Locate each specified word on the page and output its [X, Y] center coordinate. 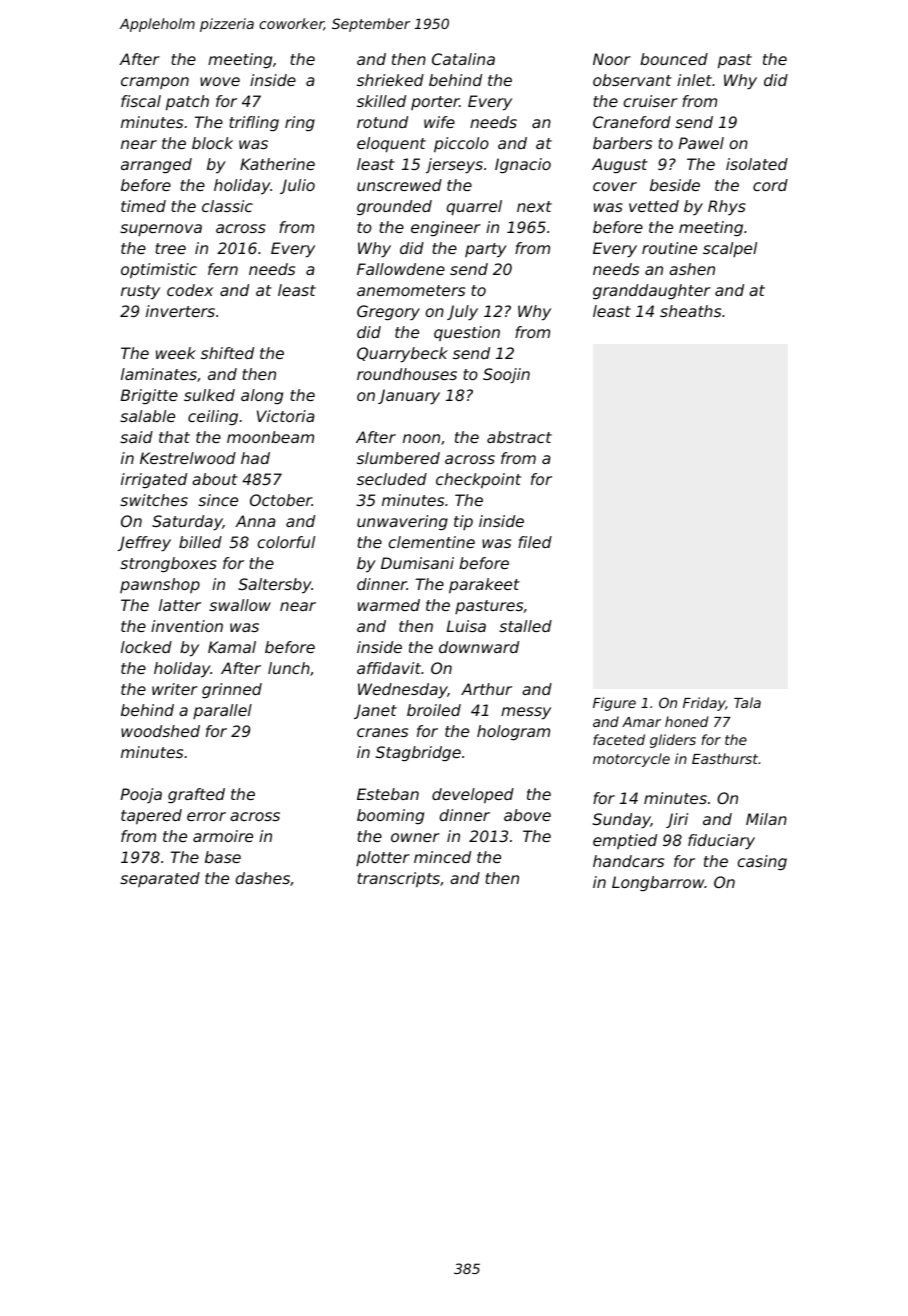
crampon [155, 83]
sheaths [690, 311]
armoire [223, 836]
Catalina [463, 59]
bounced [674, 59]
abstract [519, 437]
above [527, 815]
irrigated [154, 480]
